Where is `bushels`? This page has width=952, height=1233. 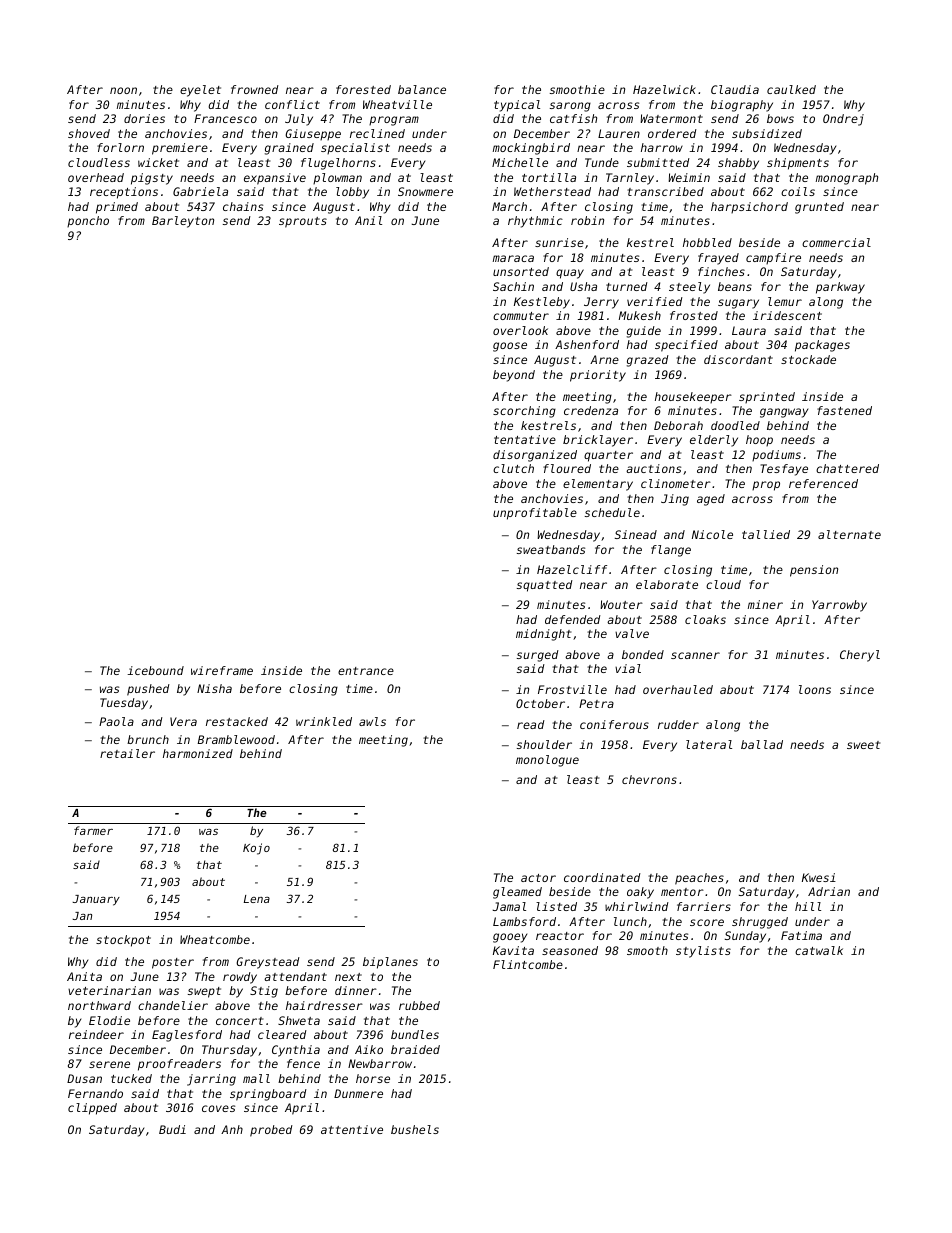 bushels is located at coordinates (415, 1129).
